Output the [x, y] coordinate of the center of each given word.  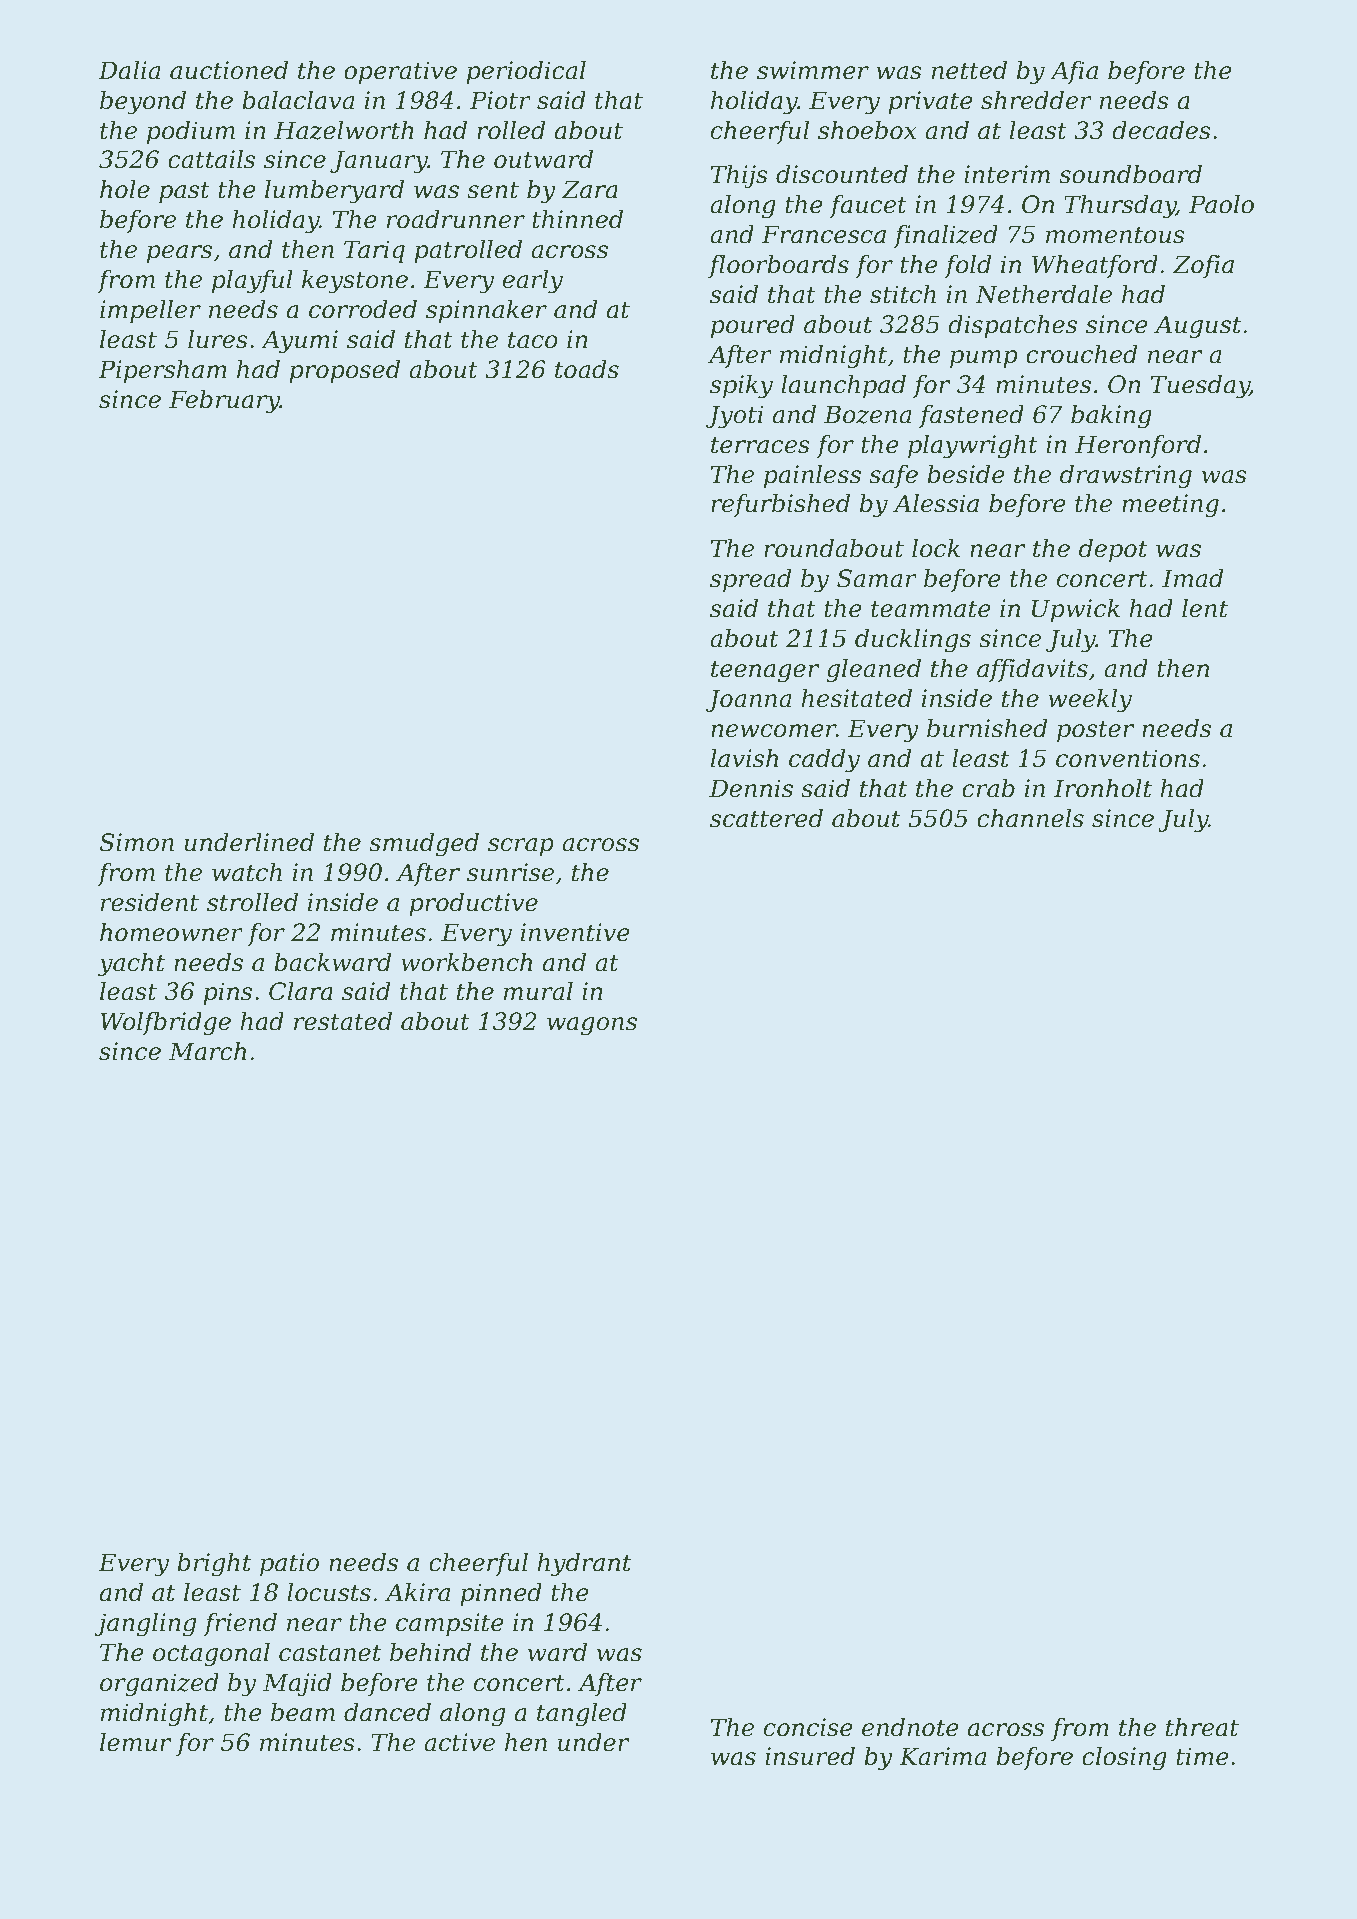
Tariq [374, 251]
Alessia [936, 503]
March [207, 1051]
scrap [521, 847]
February [224, 402]
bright [214, 1565]
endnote [910, 1727]
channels [1030, 818]
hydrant [584, 1565]
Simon [137, 842]
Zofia [1203, 266]
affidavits [1032, 670]
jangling [145, 1625]
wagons [592, 1026]
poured [753, 326]
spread [750, 580]
